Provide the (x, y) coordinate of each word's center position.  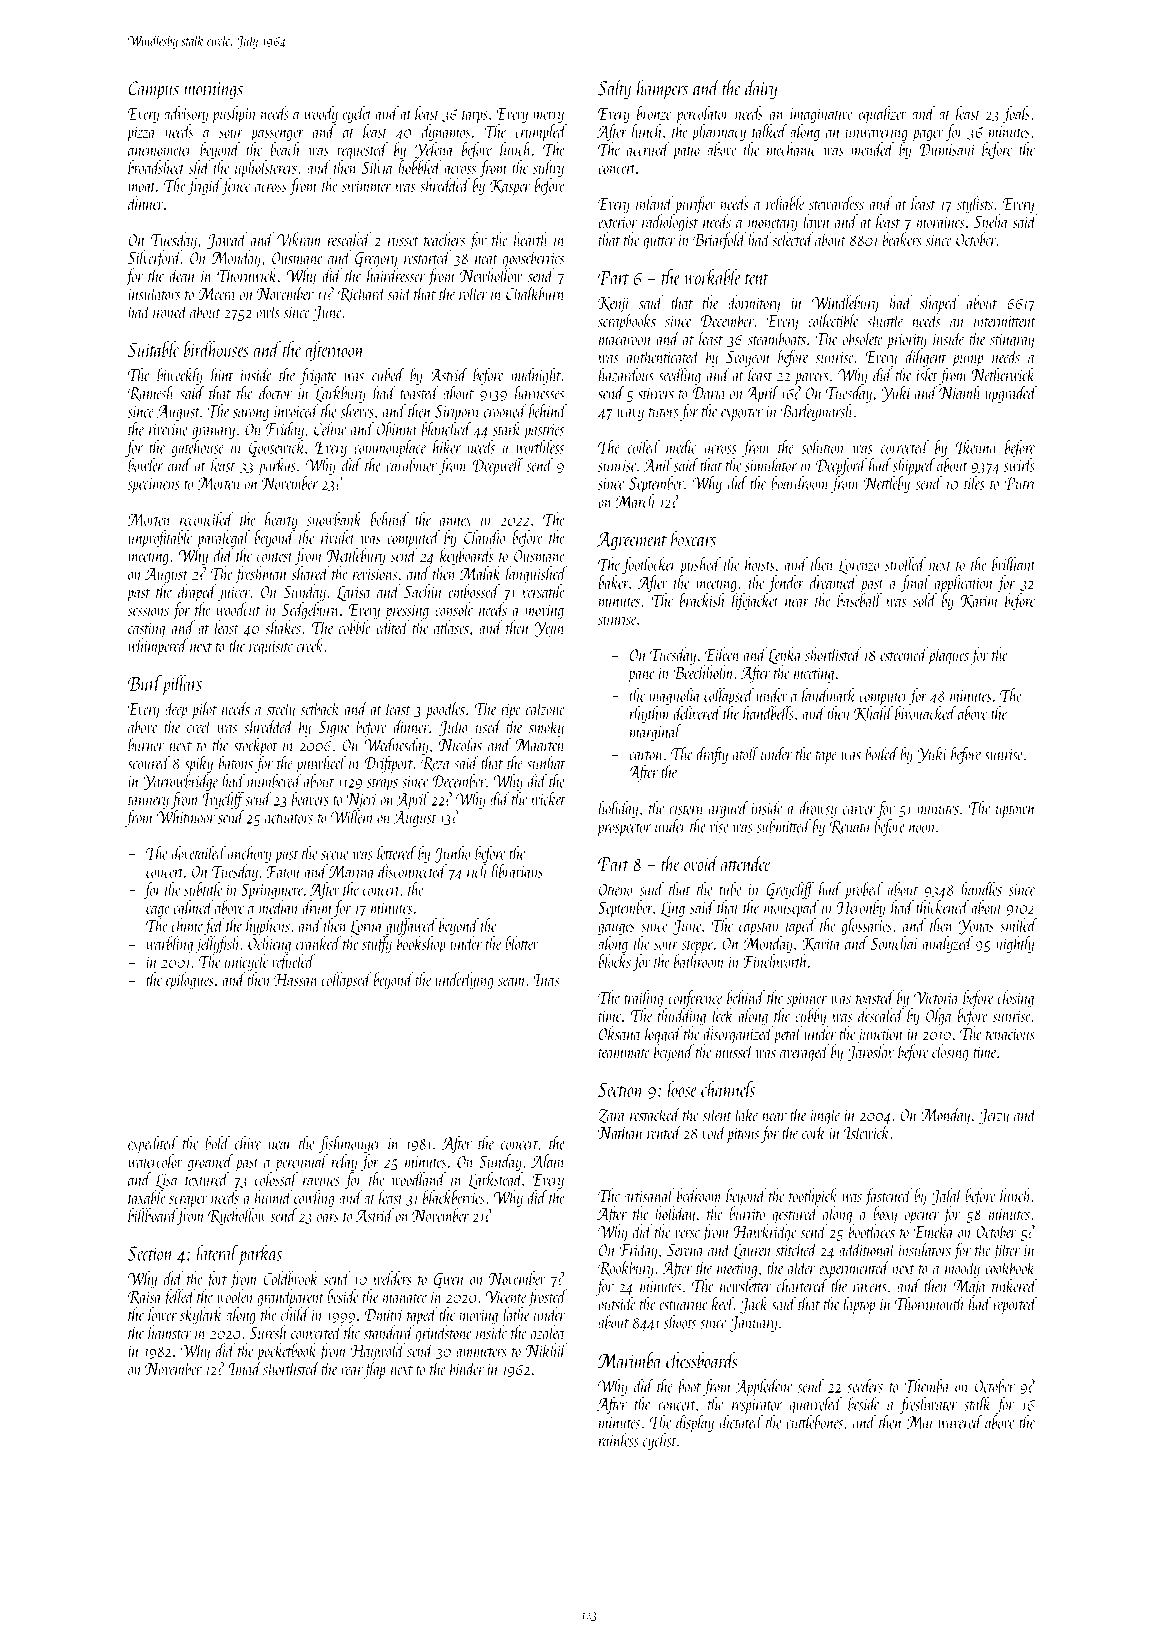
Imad (245, 1368)
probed (864, 890)
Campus (154, 90)
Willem (352, 817)
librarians (517, 871)
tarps (475, 117)
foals (1016, 114)
